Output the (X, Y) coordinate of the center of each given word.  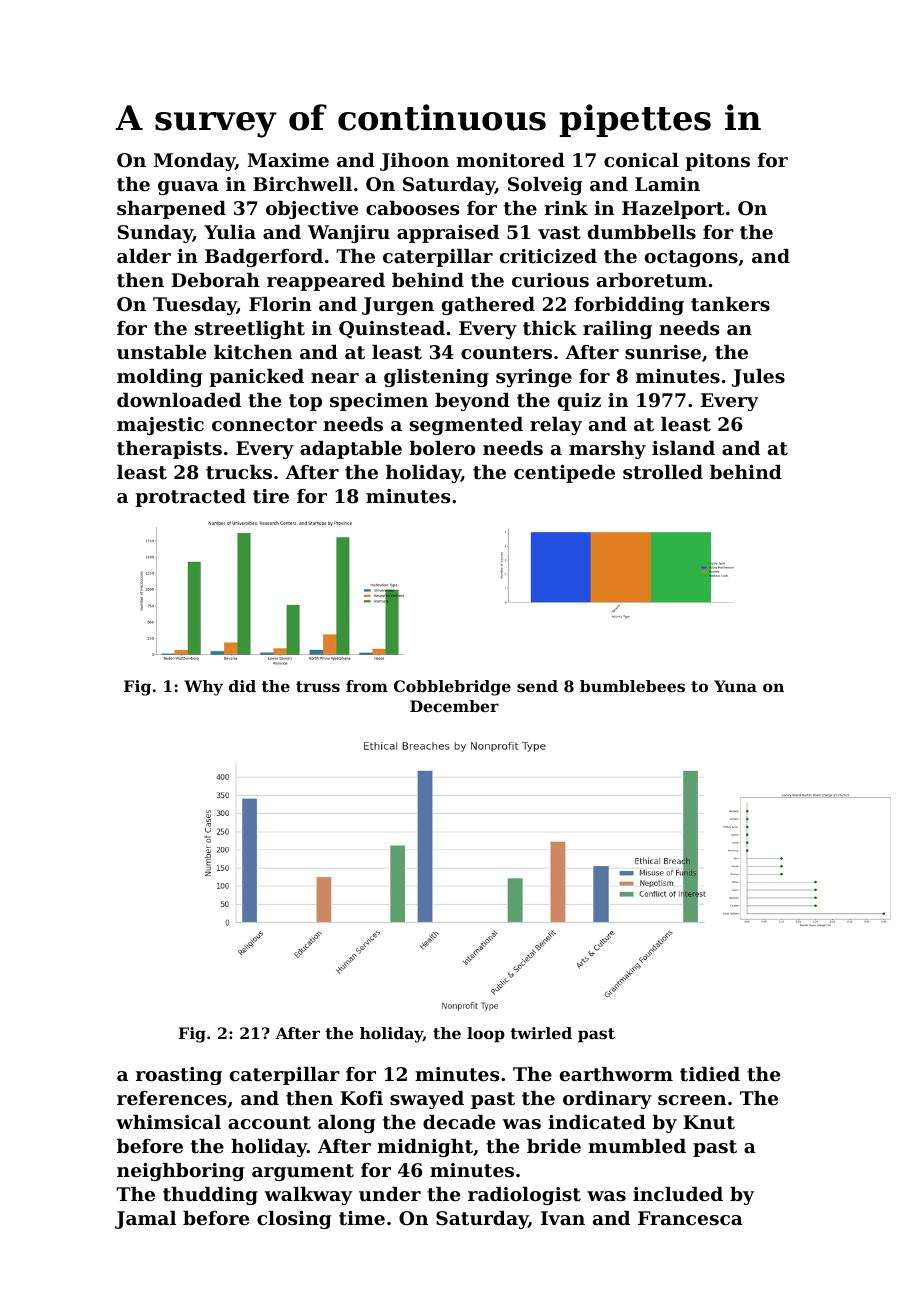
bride (554, 1146)
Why (203, 688)
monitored (510, 160)
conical (641, 160)
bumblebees (632, 686)
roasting (179, 1076)
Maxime (288, 160)
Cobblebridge (452, 688)
